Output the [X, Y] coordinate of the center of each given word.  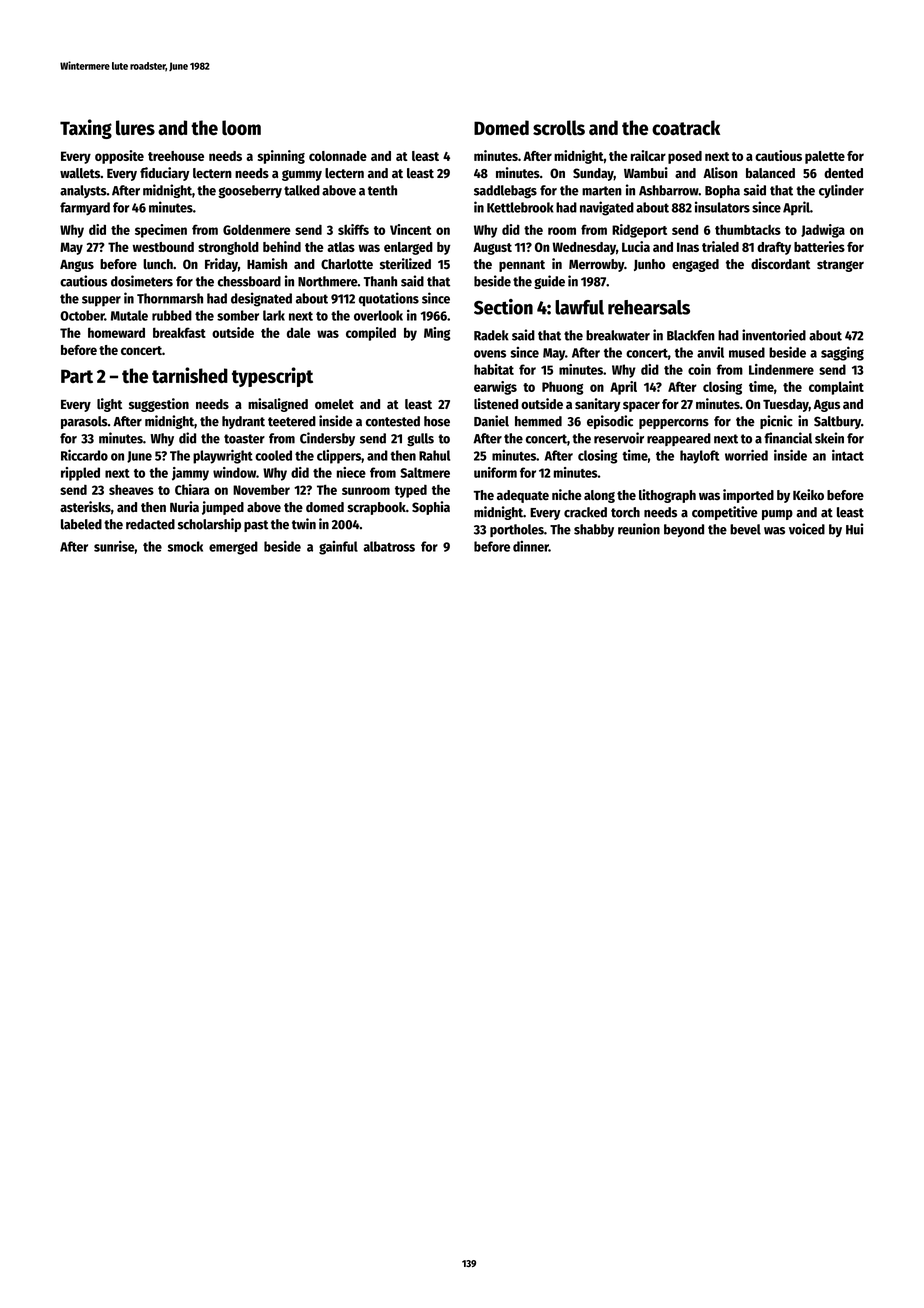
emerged [233, 548]
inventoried [774, 335]
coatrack [686, 127]
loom [241, 127]
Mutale [129, 315]
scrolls [559, 127]
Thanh [380, 281]
